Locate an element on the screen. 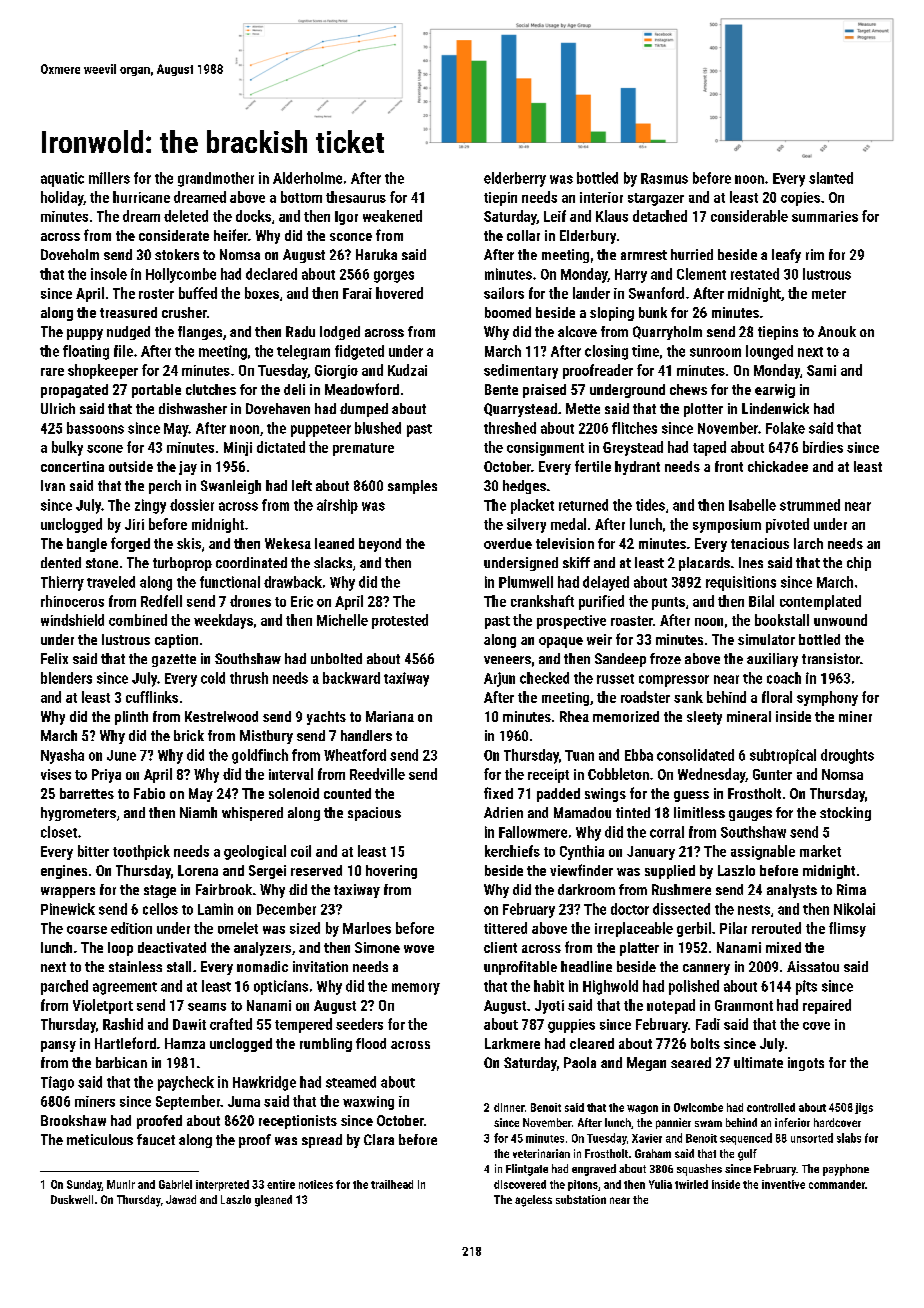 The image size is (924, 1308). Minji is located at coordinates (238, 449).
